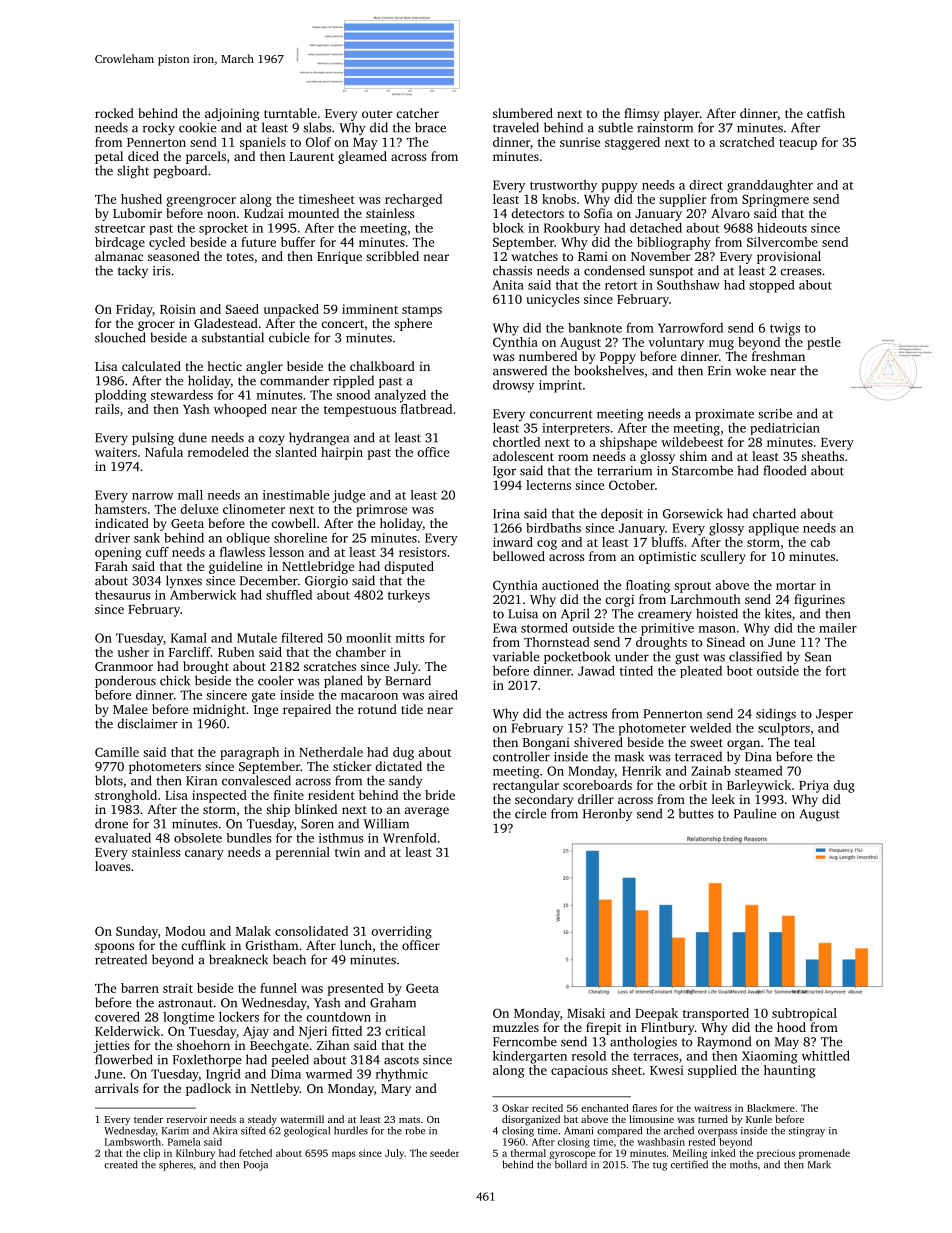 This document has height=1233, width=952. What do you see at coordinates (804, 1014) in the document?
I see `subtropical` at bounding box center [804, 1014].
